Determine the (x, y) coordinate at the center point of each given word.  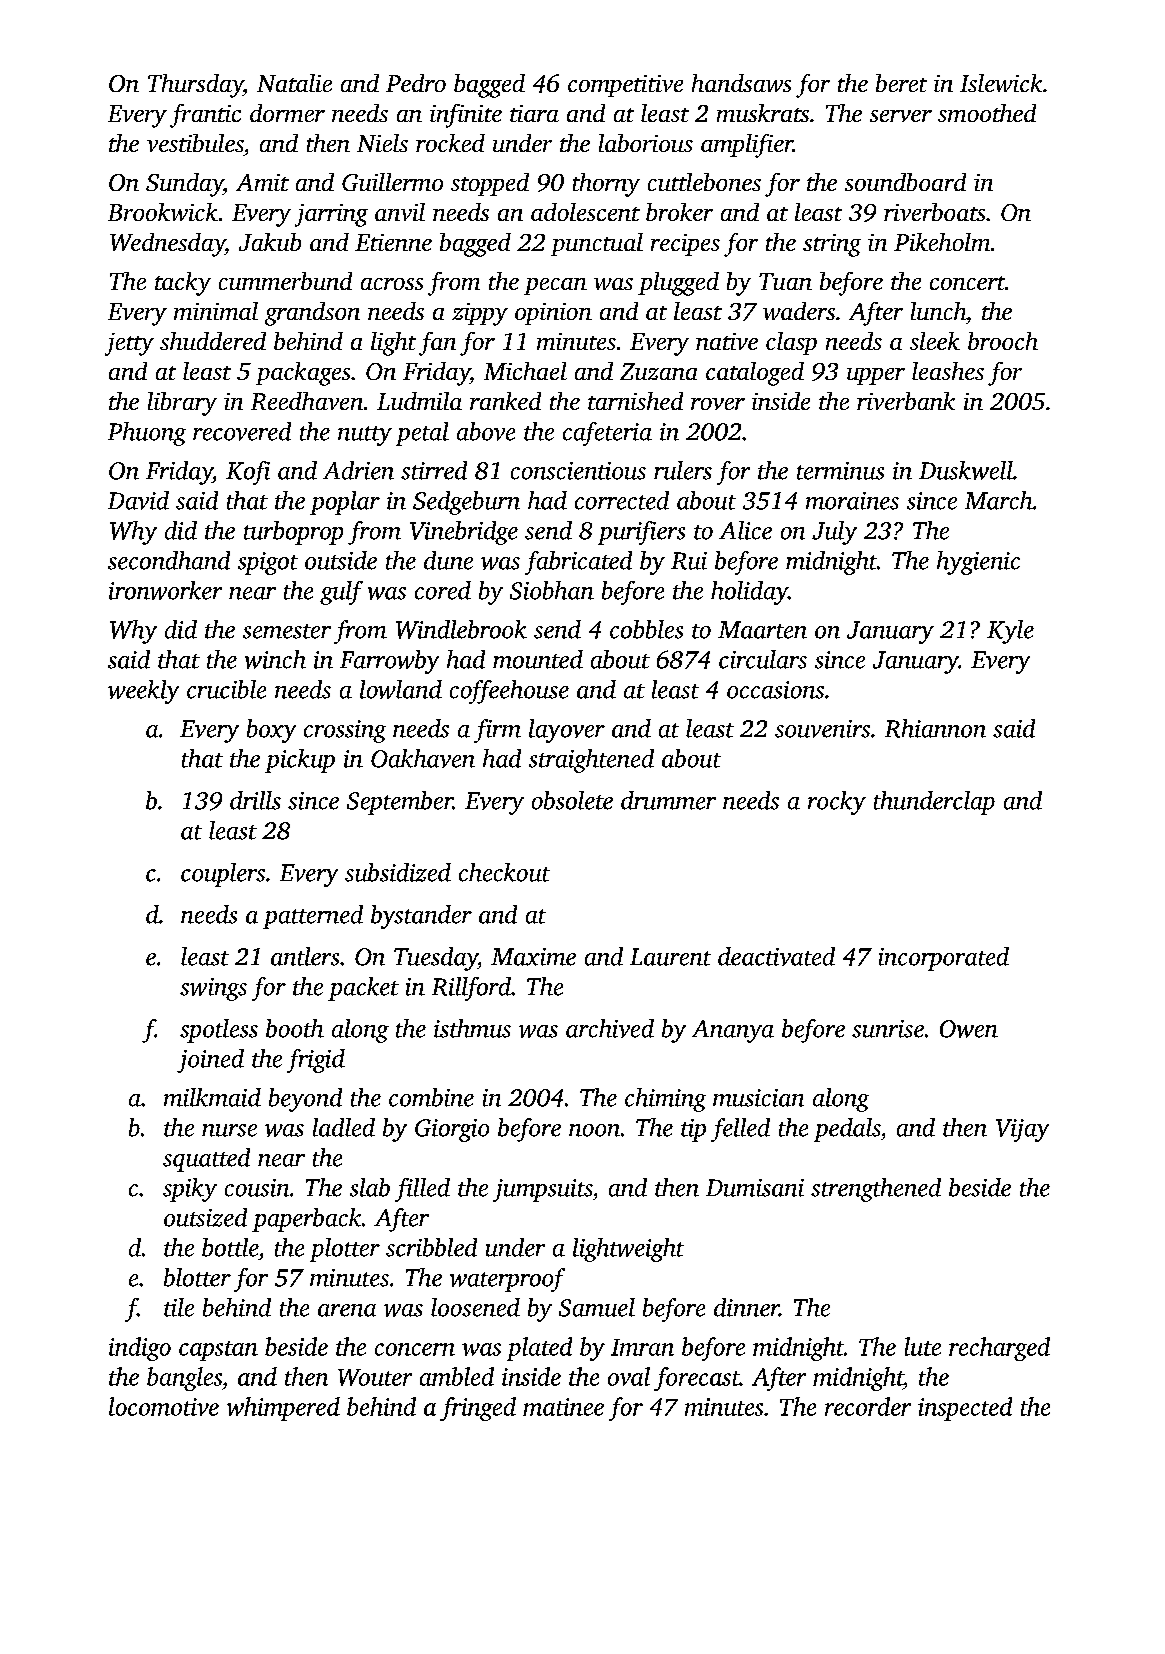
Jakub (270, 242)
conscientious (578, 471)
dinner (746, 1307)
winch (275, 659)
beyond (305, 1100)
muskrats (763, 113)
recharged (999, 1349)
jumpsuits (542, 1190)
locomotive (164, 1406)
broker (679, 212)
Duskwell (966, 470)
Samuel (597, 1307)
